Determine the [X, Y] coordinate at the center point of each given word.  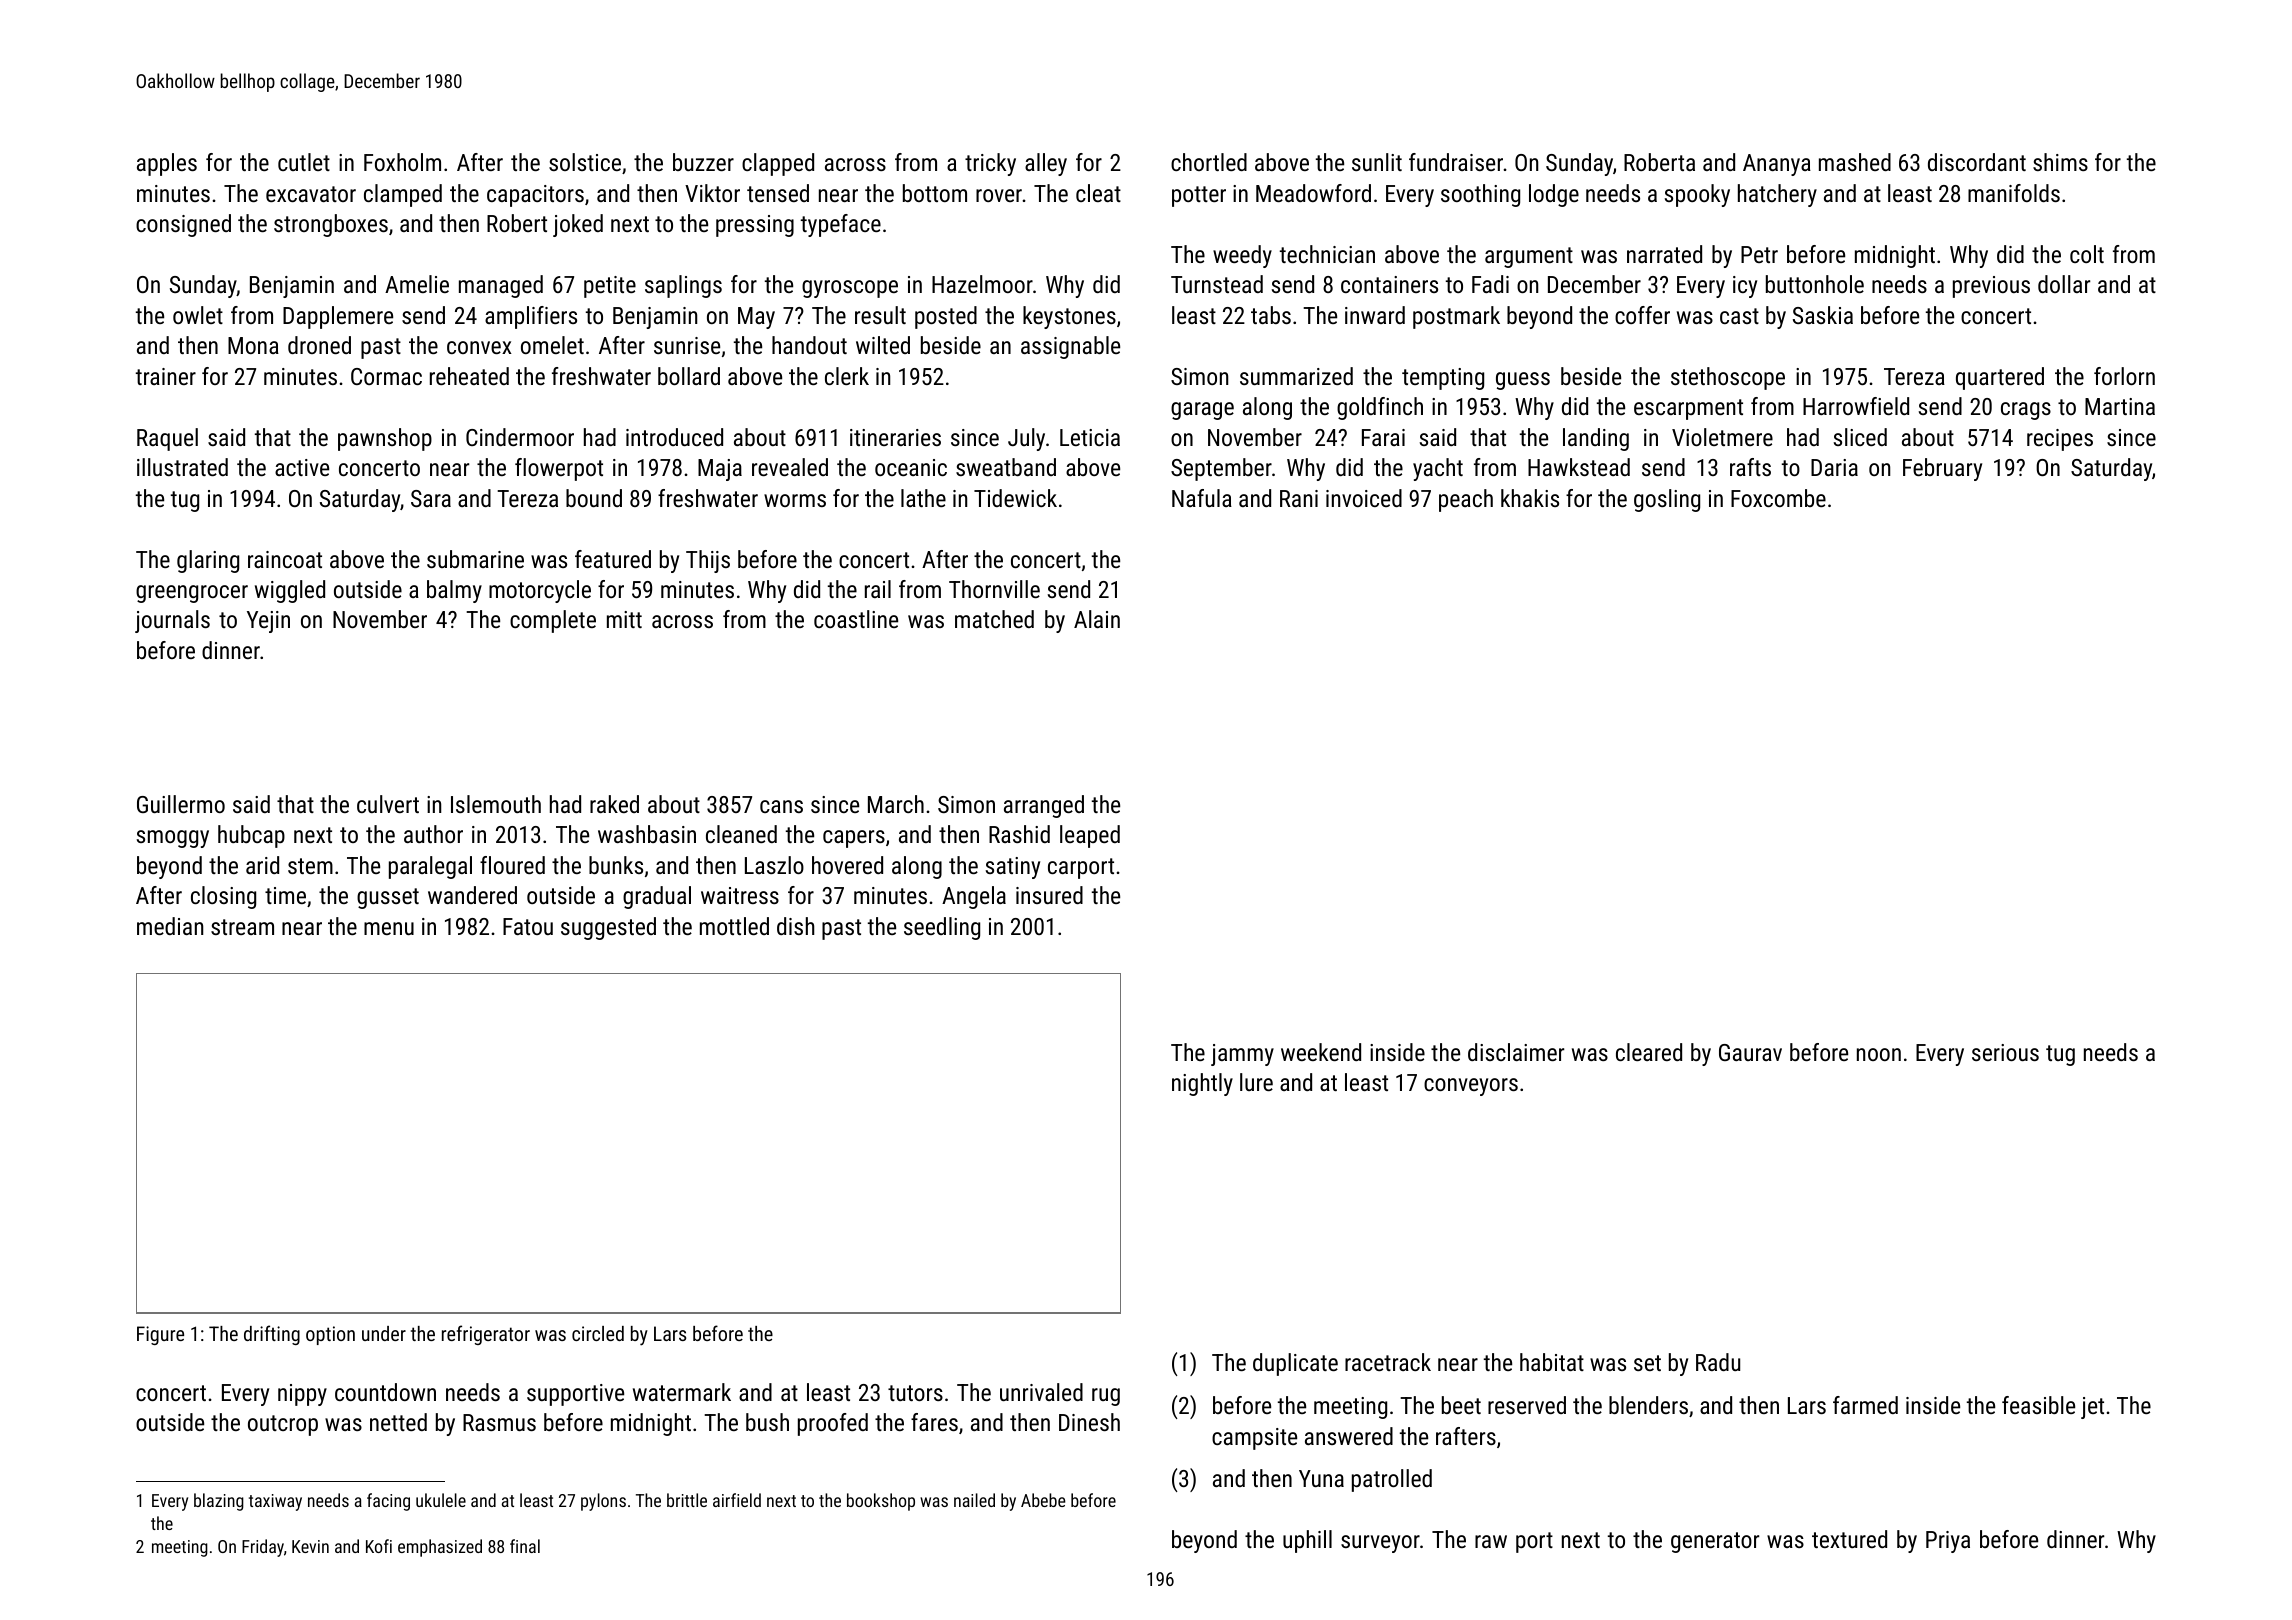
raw [1491, 1541]
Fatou [528, 926]
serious [2005, 1052]
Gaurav [1750, 1052]
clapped [778, 164]
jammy [1242, 1055]
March [896, 804]
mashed [1855, 162]
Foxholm [402, 162]
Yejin [268, 622]
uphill [1307, 1541]
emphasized [440, 1548]
